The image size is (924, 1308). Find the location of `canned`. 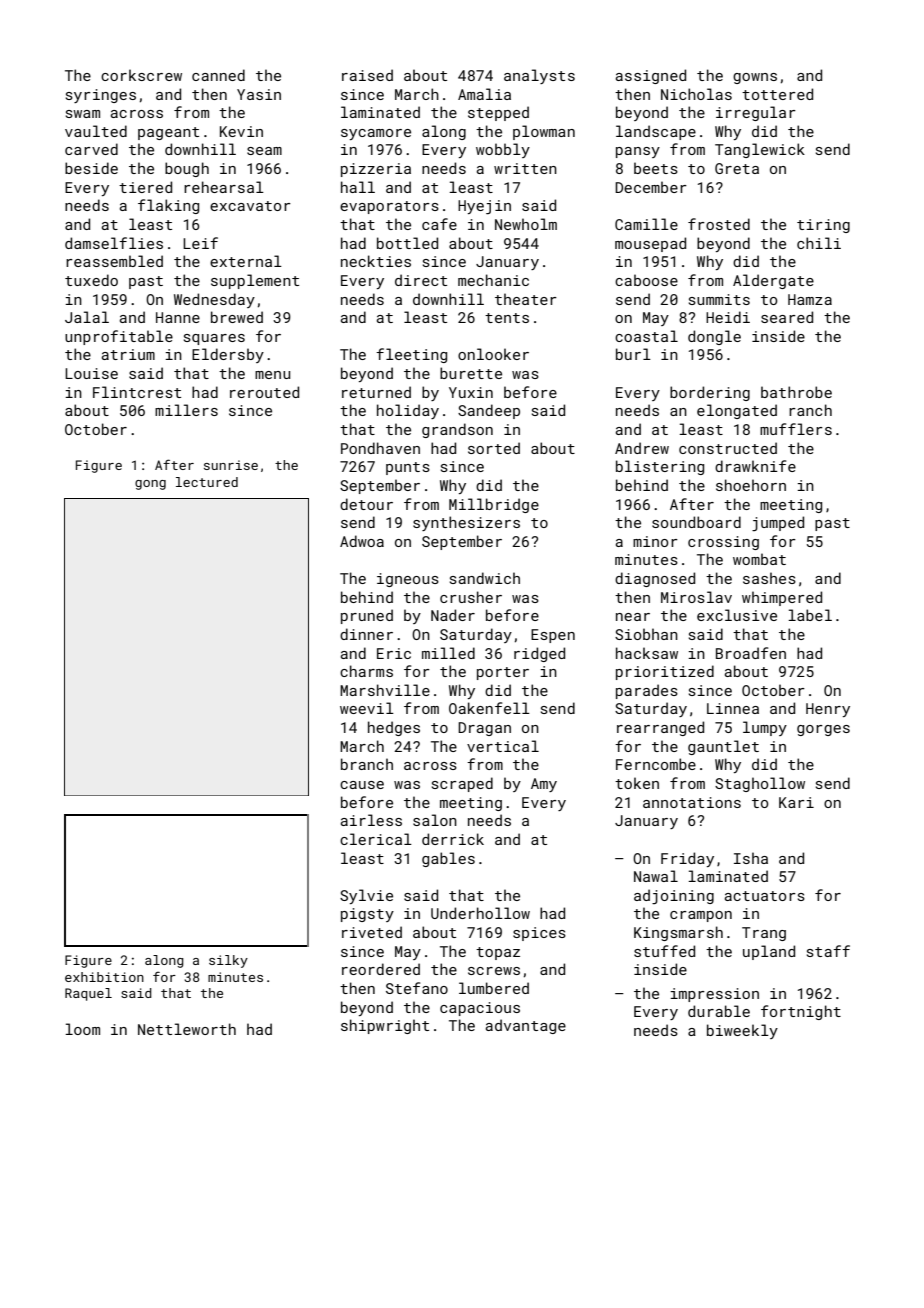

canned is located at coordinates (218, 75).
